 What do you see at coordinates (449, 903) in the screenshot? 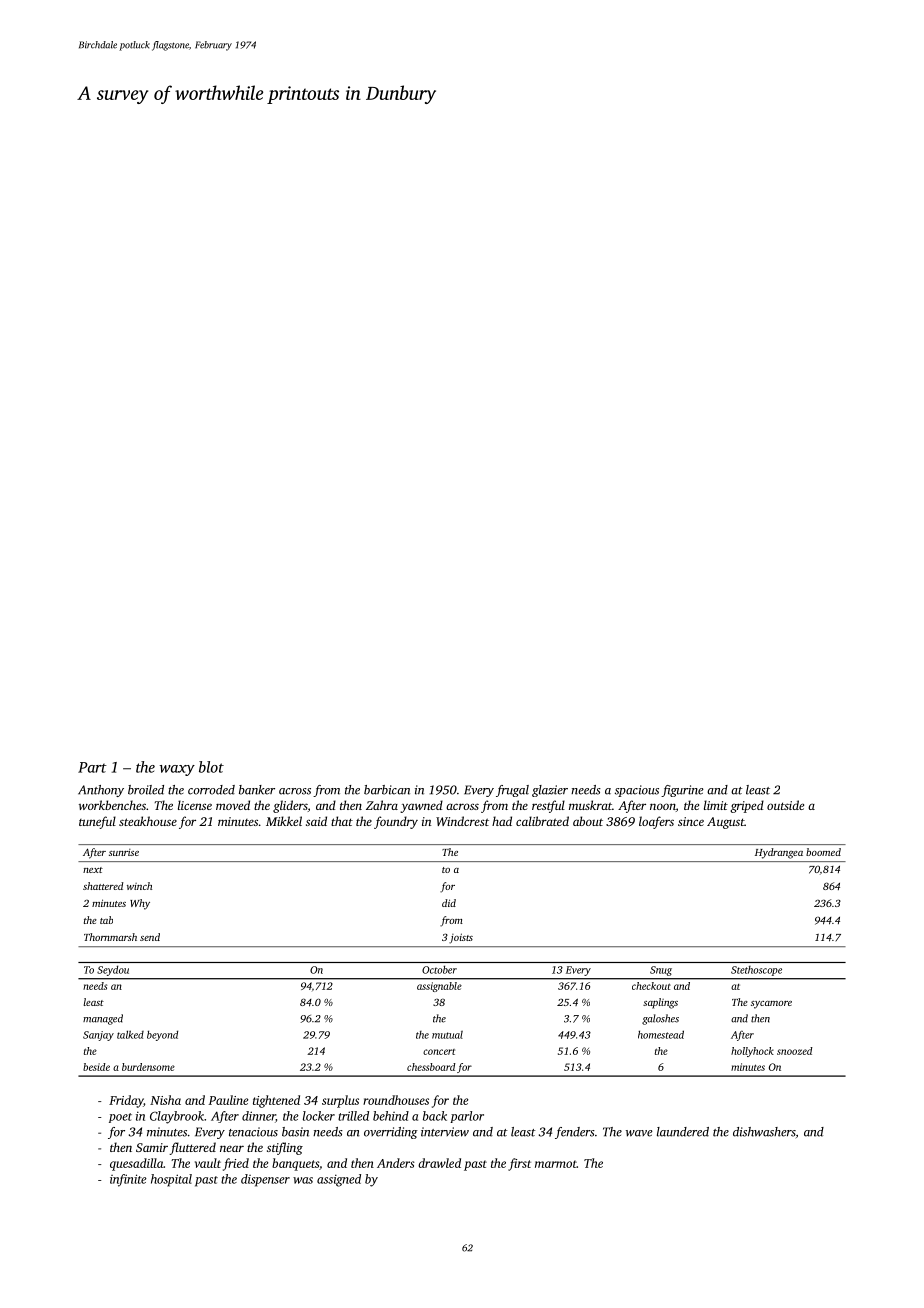
I see `did` at bounding box center [449, 903].
